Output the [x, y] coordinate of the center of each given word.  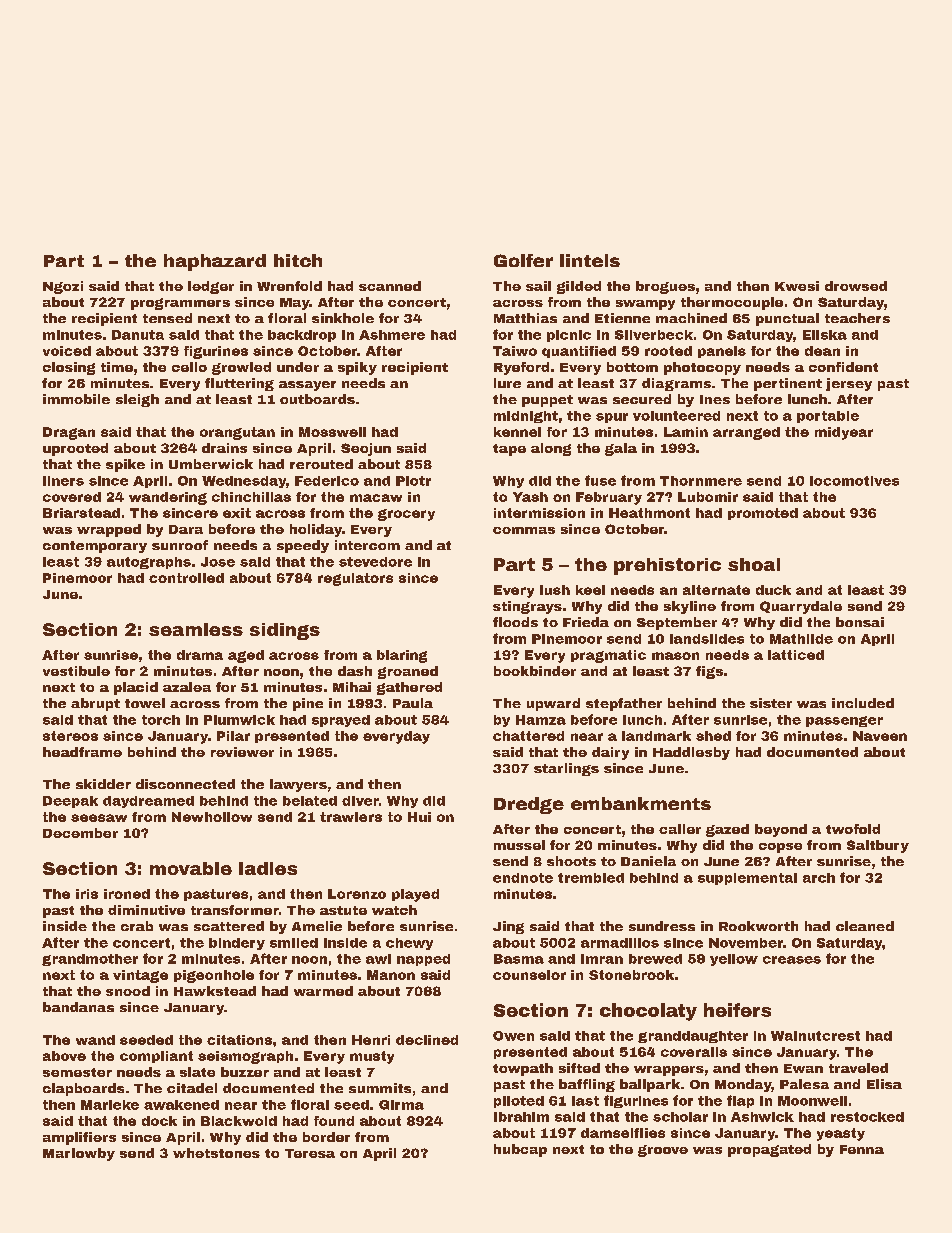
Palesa [804, 1084]
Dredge [529, 805]
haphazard [215, 262]
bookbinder [535, 671]
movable [191, 868]
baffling [587, 1085]
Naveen [880, 736]
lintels [590, 260]
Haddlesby [691, 753]
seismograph [245, 1057]
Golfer [523, 260]
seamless [196, 629]
